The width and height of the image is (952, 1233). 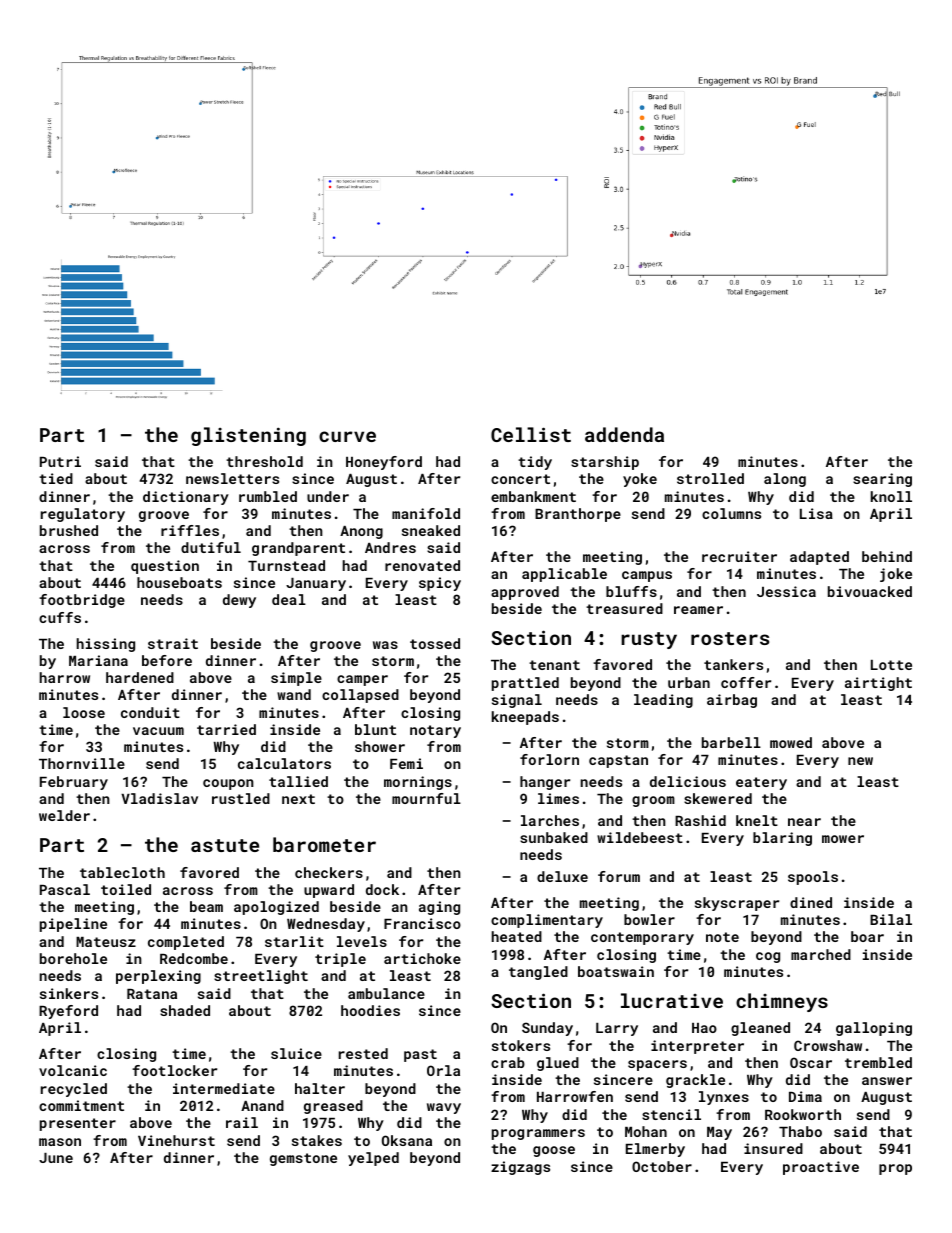 What do you see at coordinates (225, 845) in the image?
I see `astute` at bounding box center [225, 845].
